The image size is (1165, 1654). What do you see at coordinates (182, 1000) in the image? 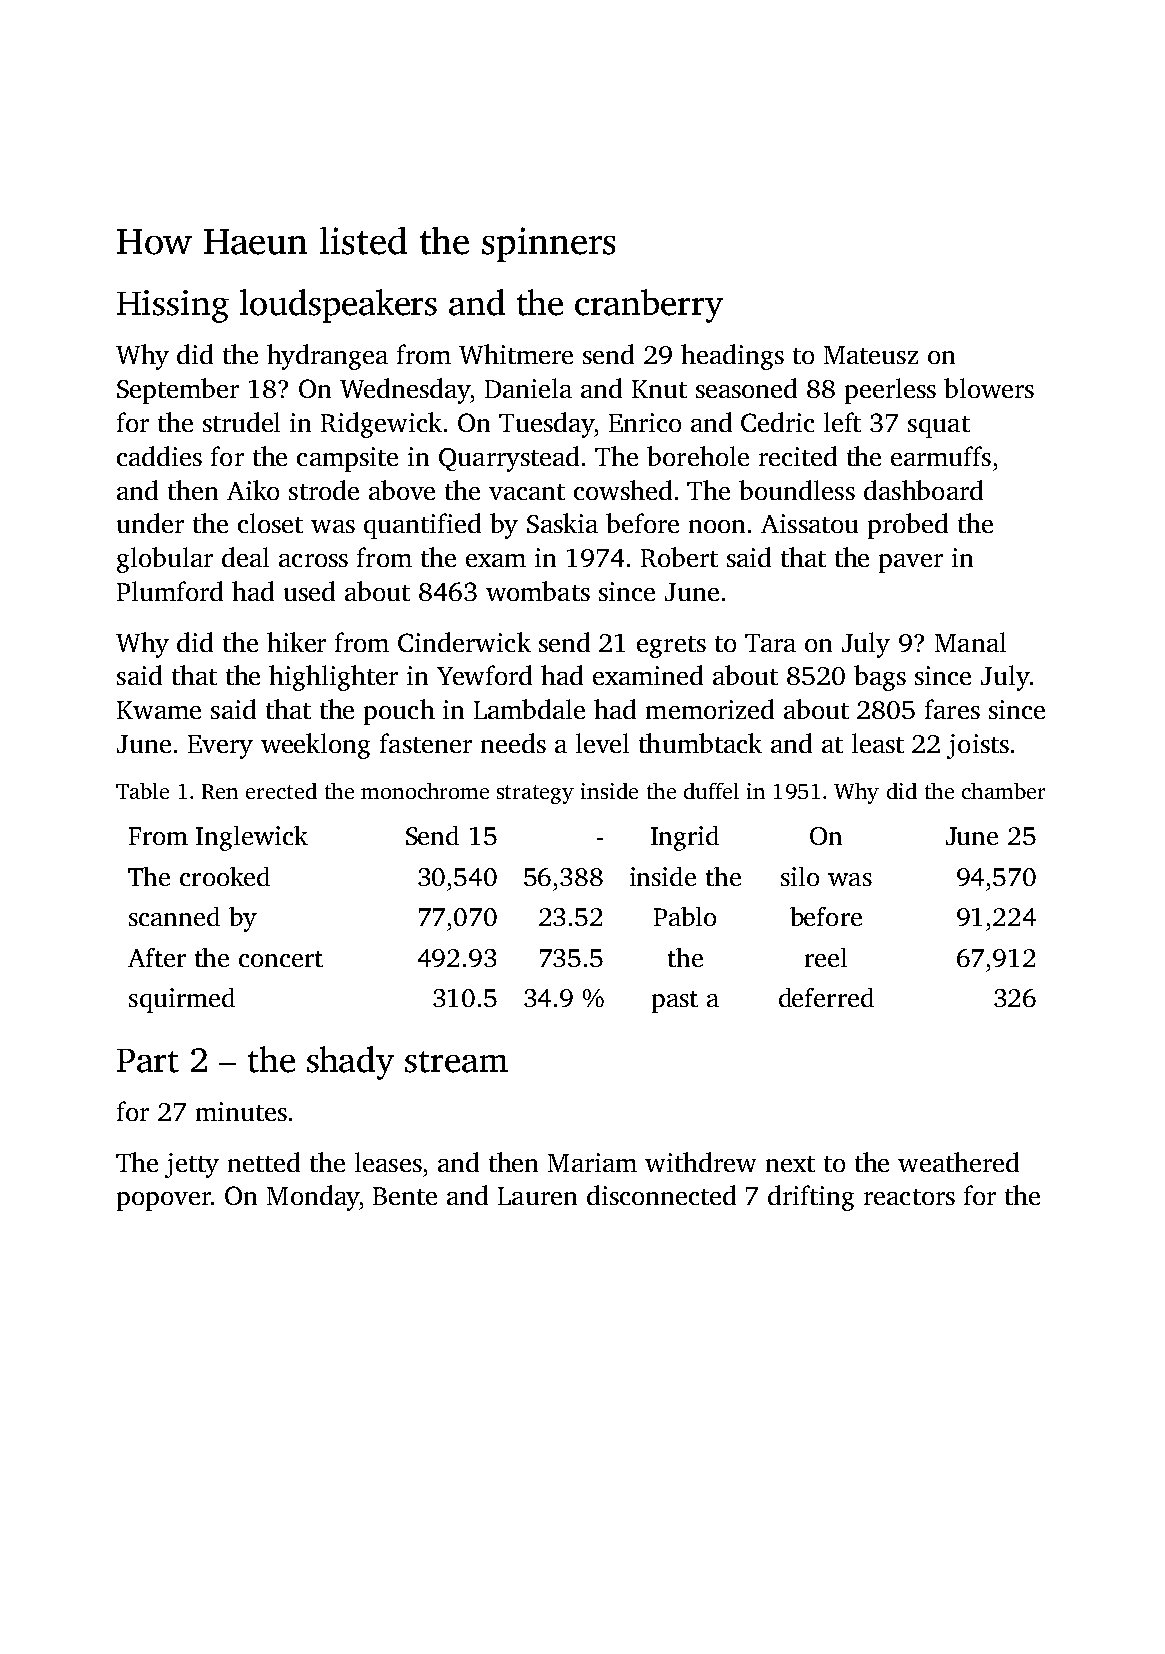
I see `squirmed` at bounding box center [182, 1000].
